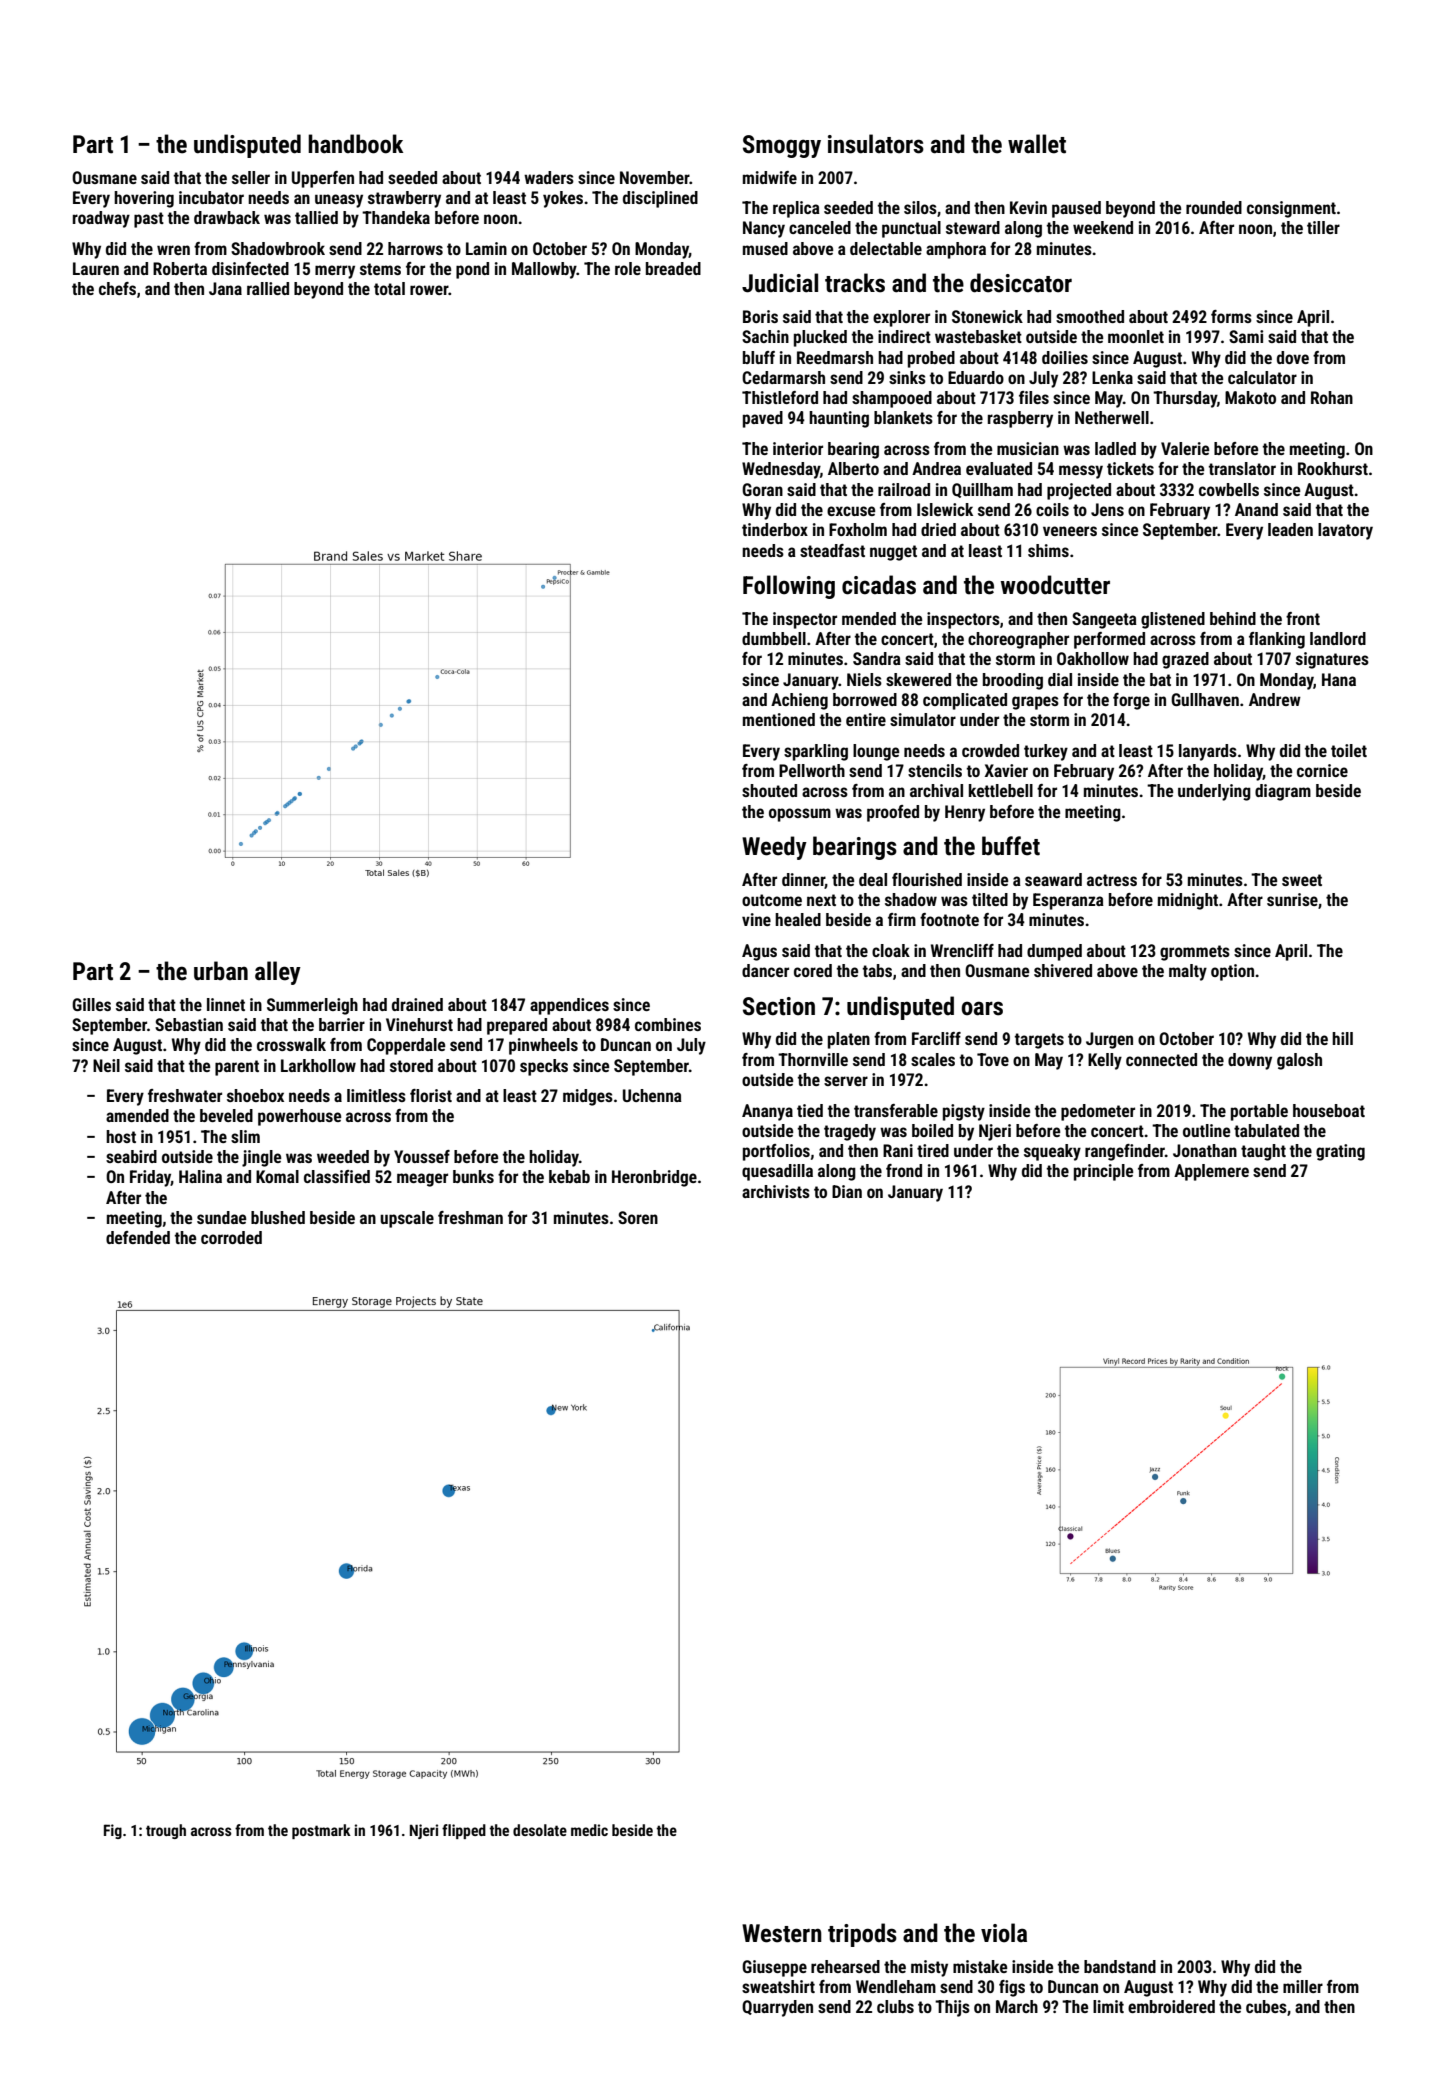  Describe the element at coordinates (166, 1831) in the screenshot. I see `trough` at that location.
